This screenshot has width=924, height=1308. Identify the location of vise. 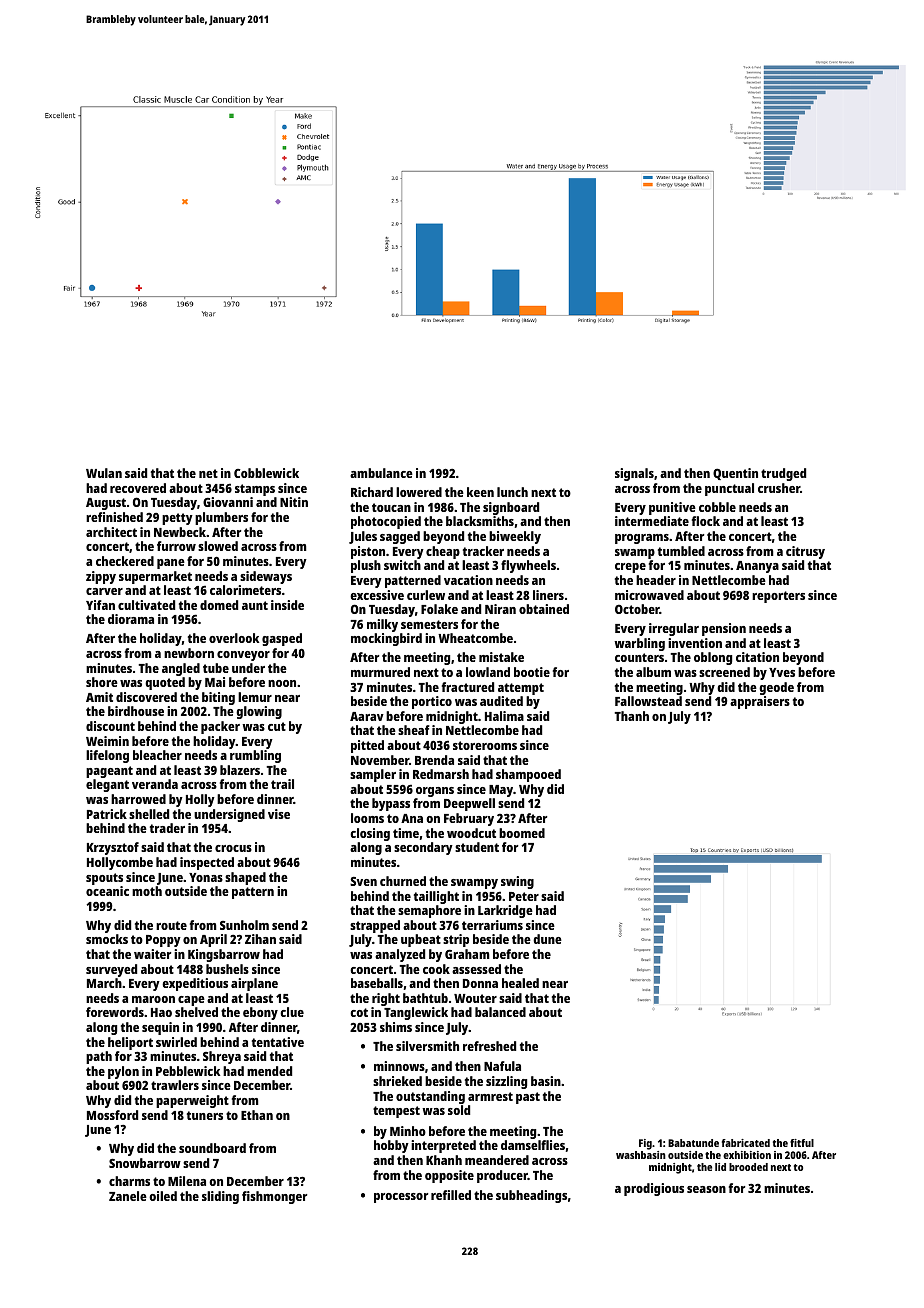
(279, 814).
